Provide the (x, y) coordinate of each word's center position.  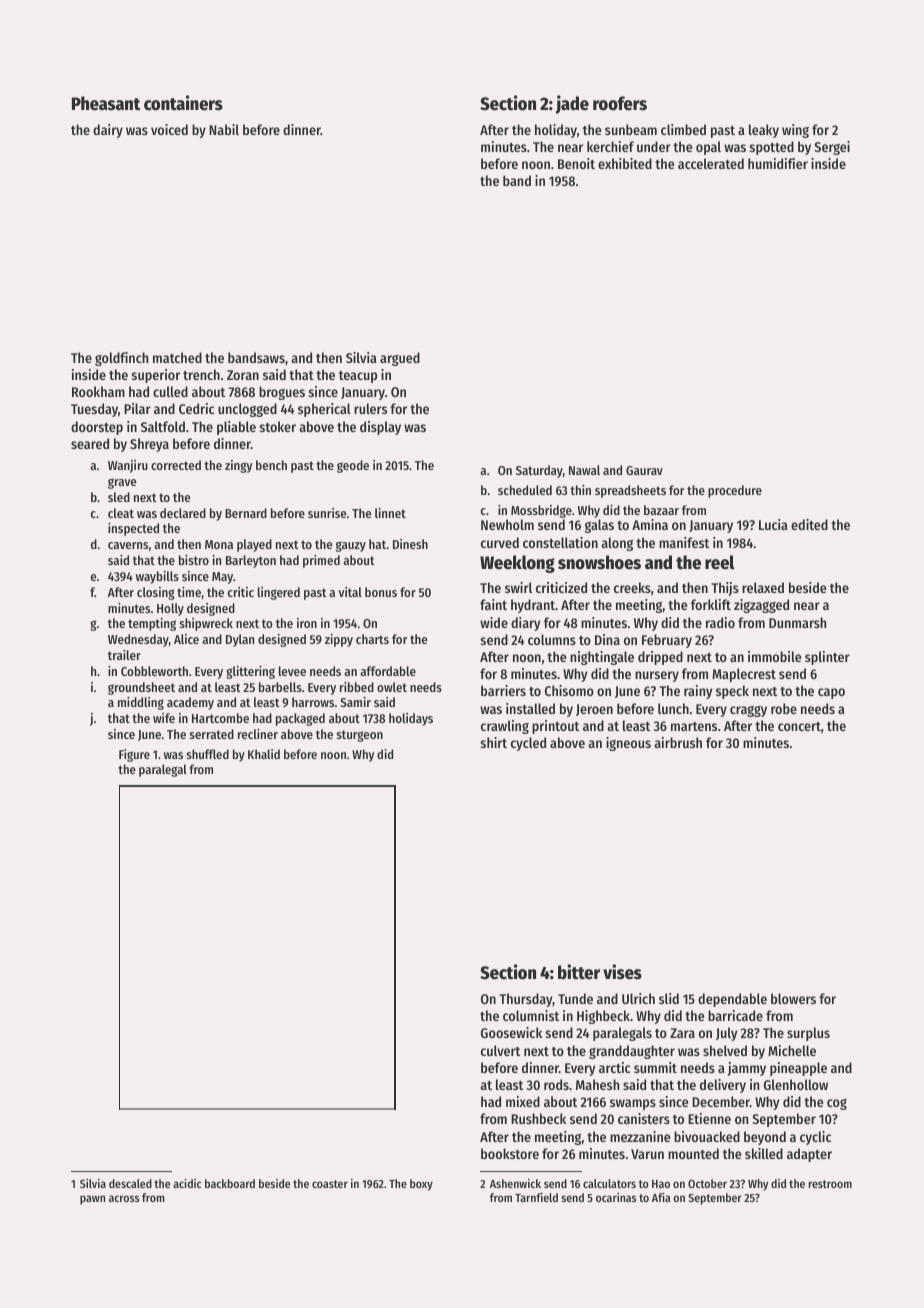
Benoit (576, 163)
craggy (748, 711)
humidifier (778, 163)
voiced (169, 129)
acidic (187, 1183)
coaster (330, 1184)
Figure (134, 755)
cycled (528, 744)
